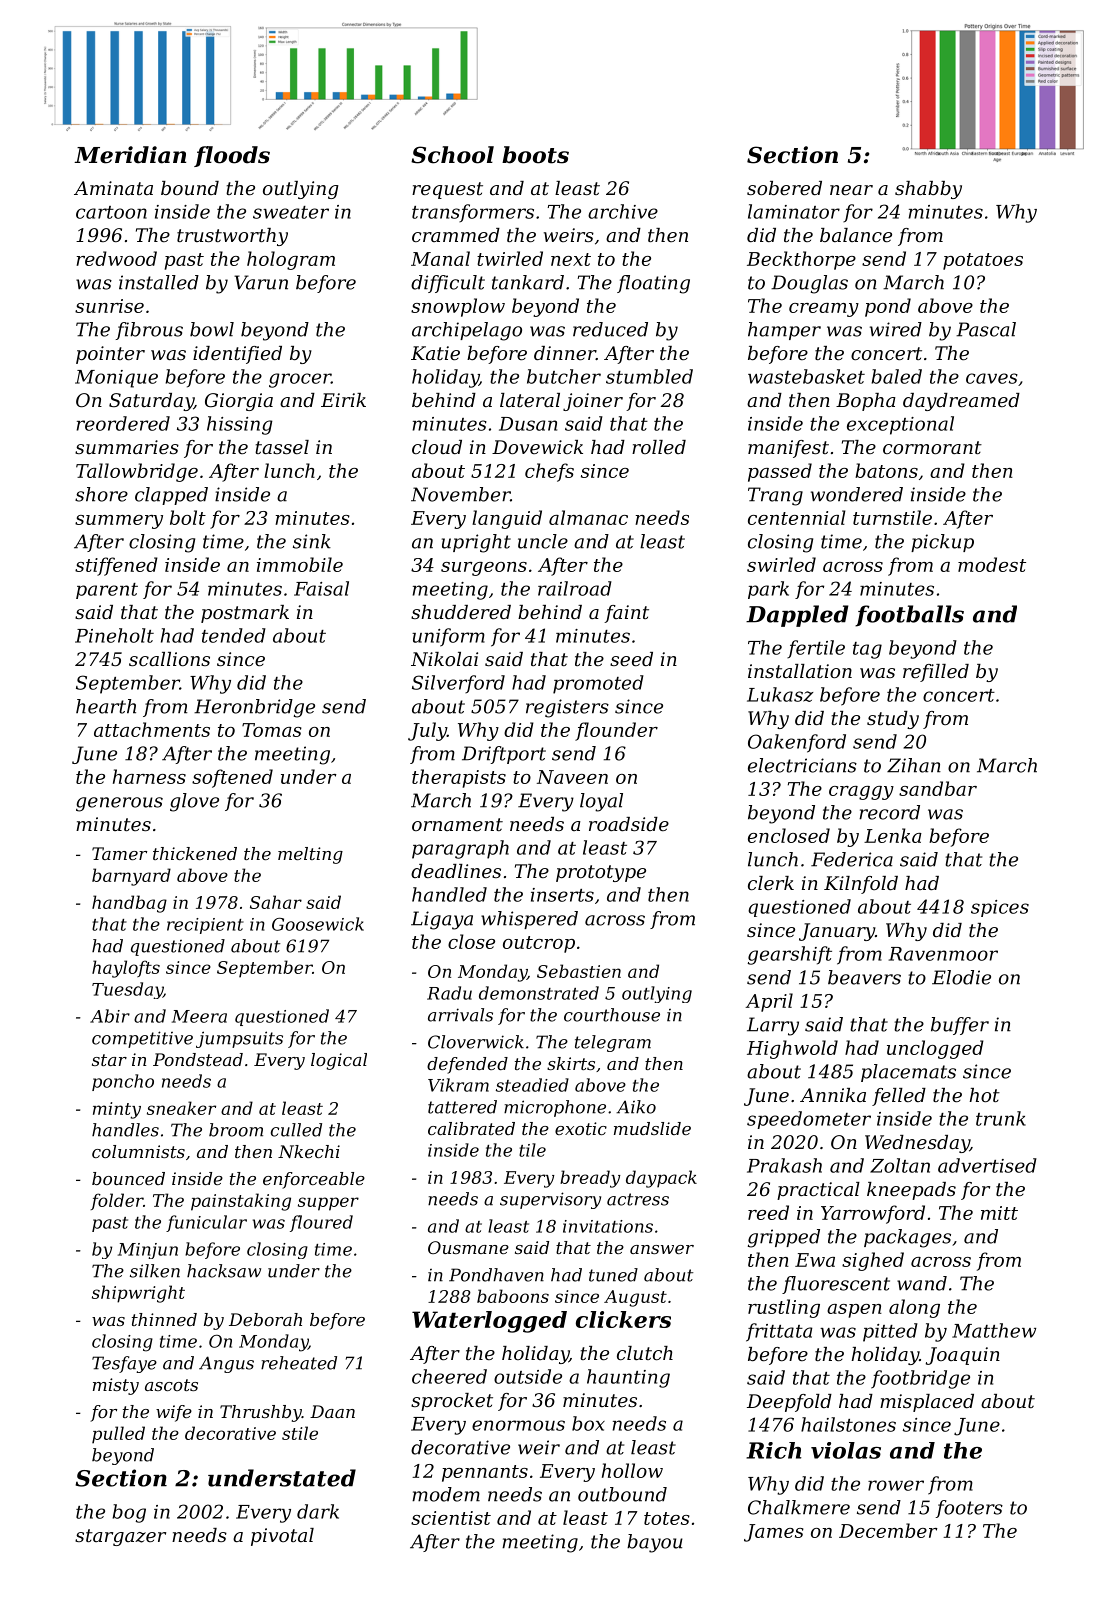 The width and height of the screenshot is (1115, 1615). What do you see at coordinates (272, 730) in the screenshot?
I see `Tomas` at bounding box center [272, 730].
